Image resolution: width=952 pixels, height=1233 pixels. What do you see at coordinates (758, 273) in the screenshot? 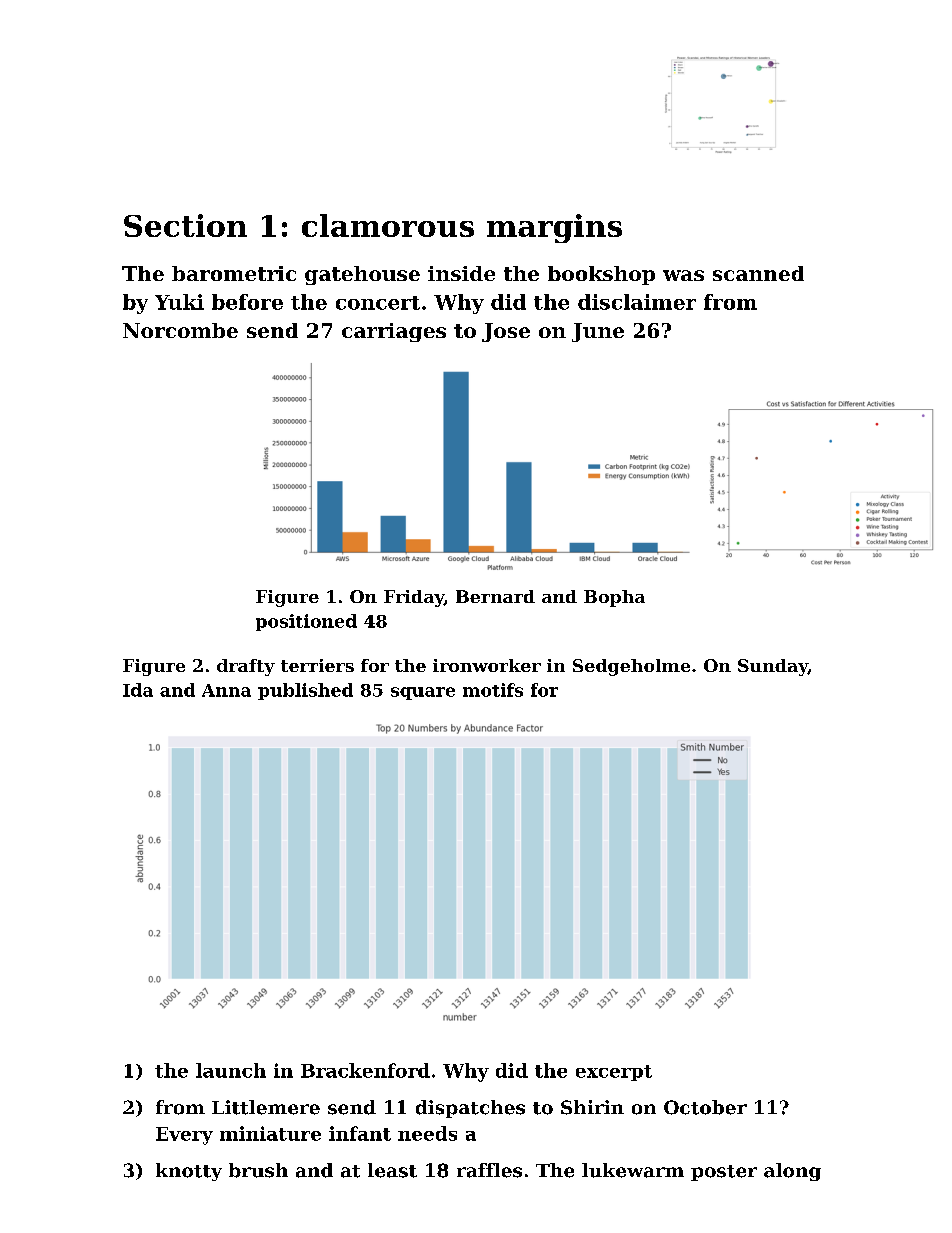
I see `scanned` at bounding box center [758, 273].
